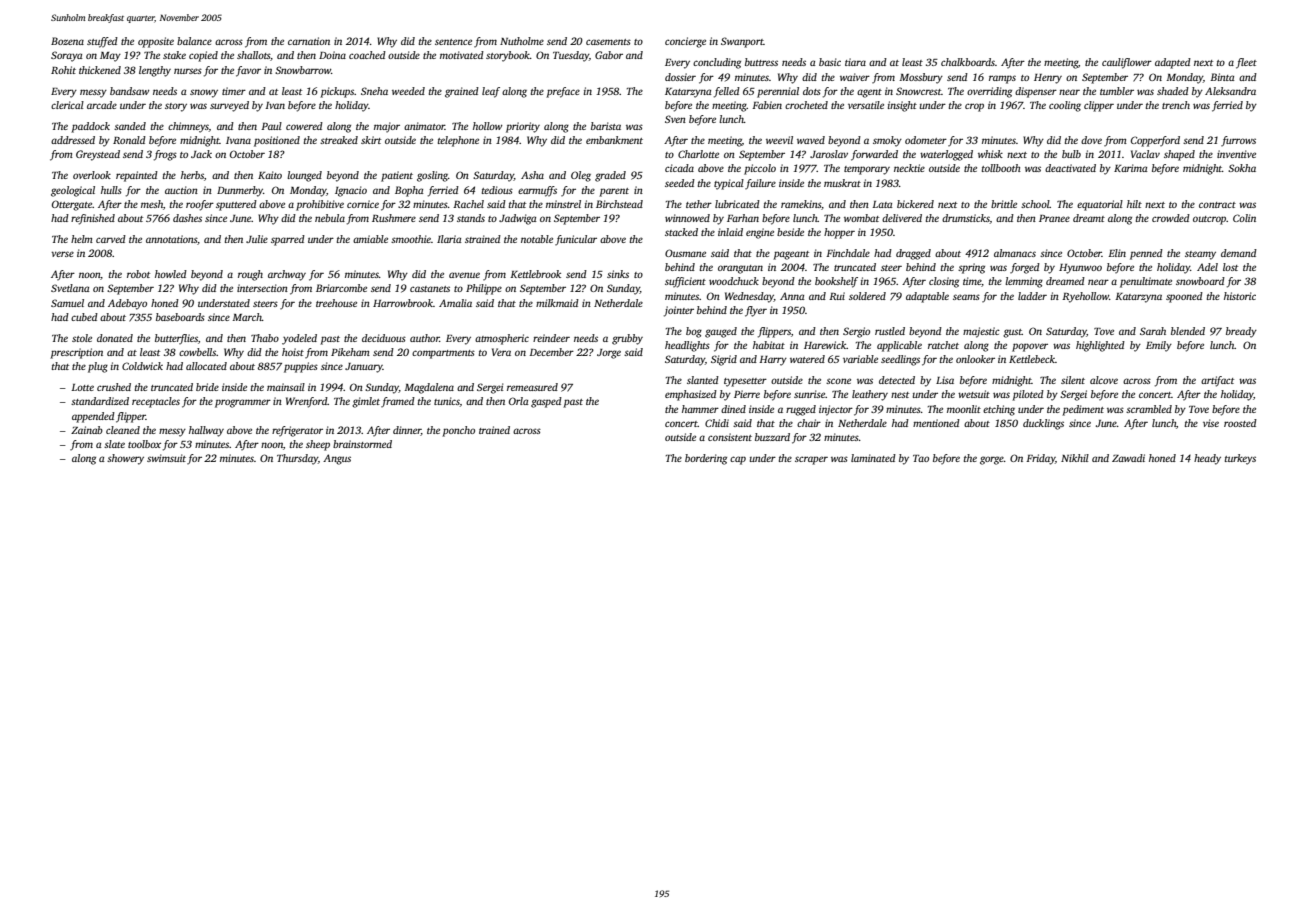 Image resolution: width=1308 pixels, height=924 pixels. Describe the element at coordinates (1127, 63) in the screenshot. I see `cauliflower` at that location.
